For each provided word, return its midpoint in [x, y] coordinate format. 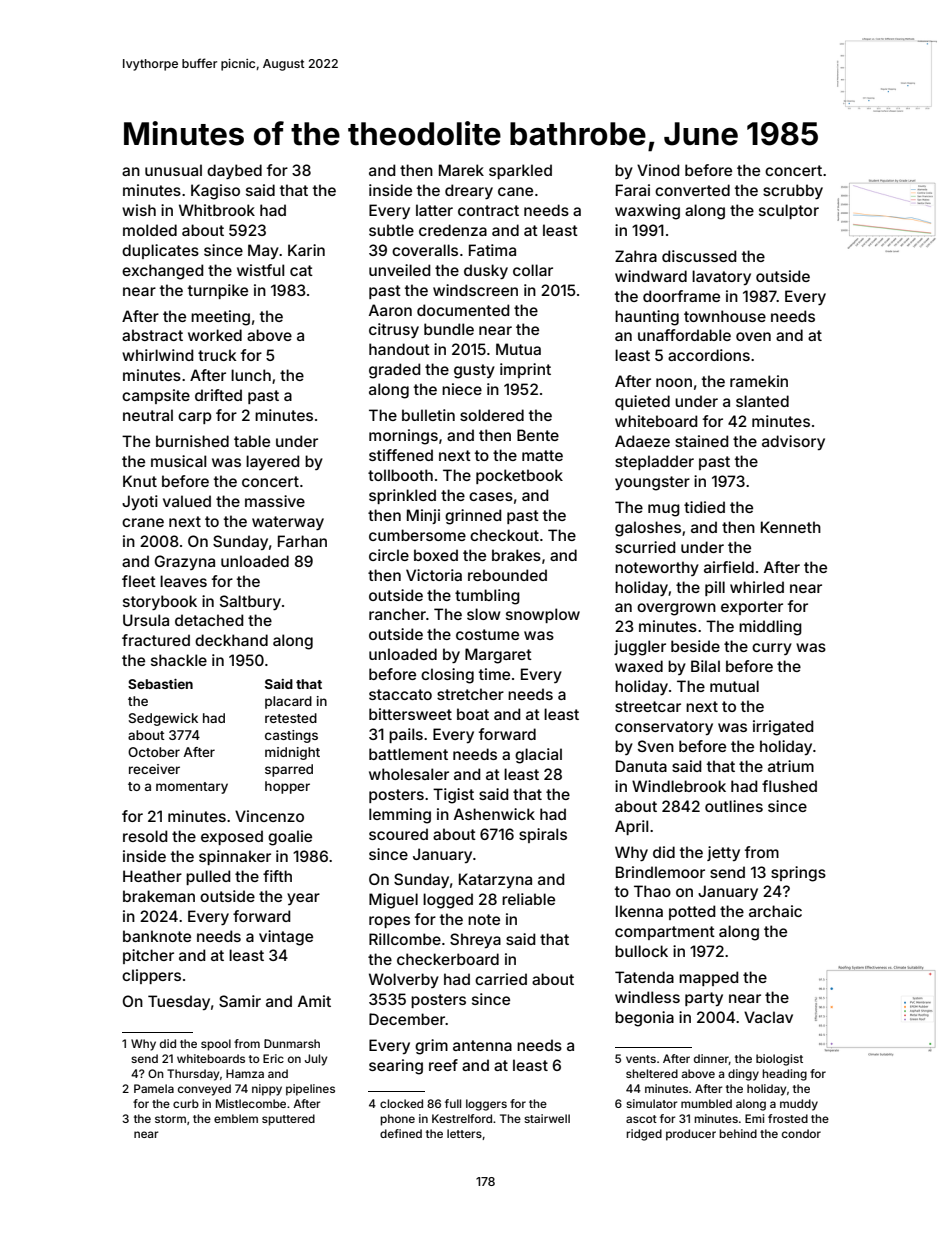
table [252, 441]
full [453, 1103]
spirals [543, 835]
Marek [461, 170]
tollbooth [400, 475]
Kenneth [791, 527]
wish [139, 210]
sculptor [789, 211]
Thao [652, 891]
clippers [151, 976]
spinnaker [235, 857]
